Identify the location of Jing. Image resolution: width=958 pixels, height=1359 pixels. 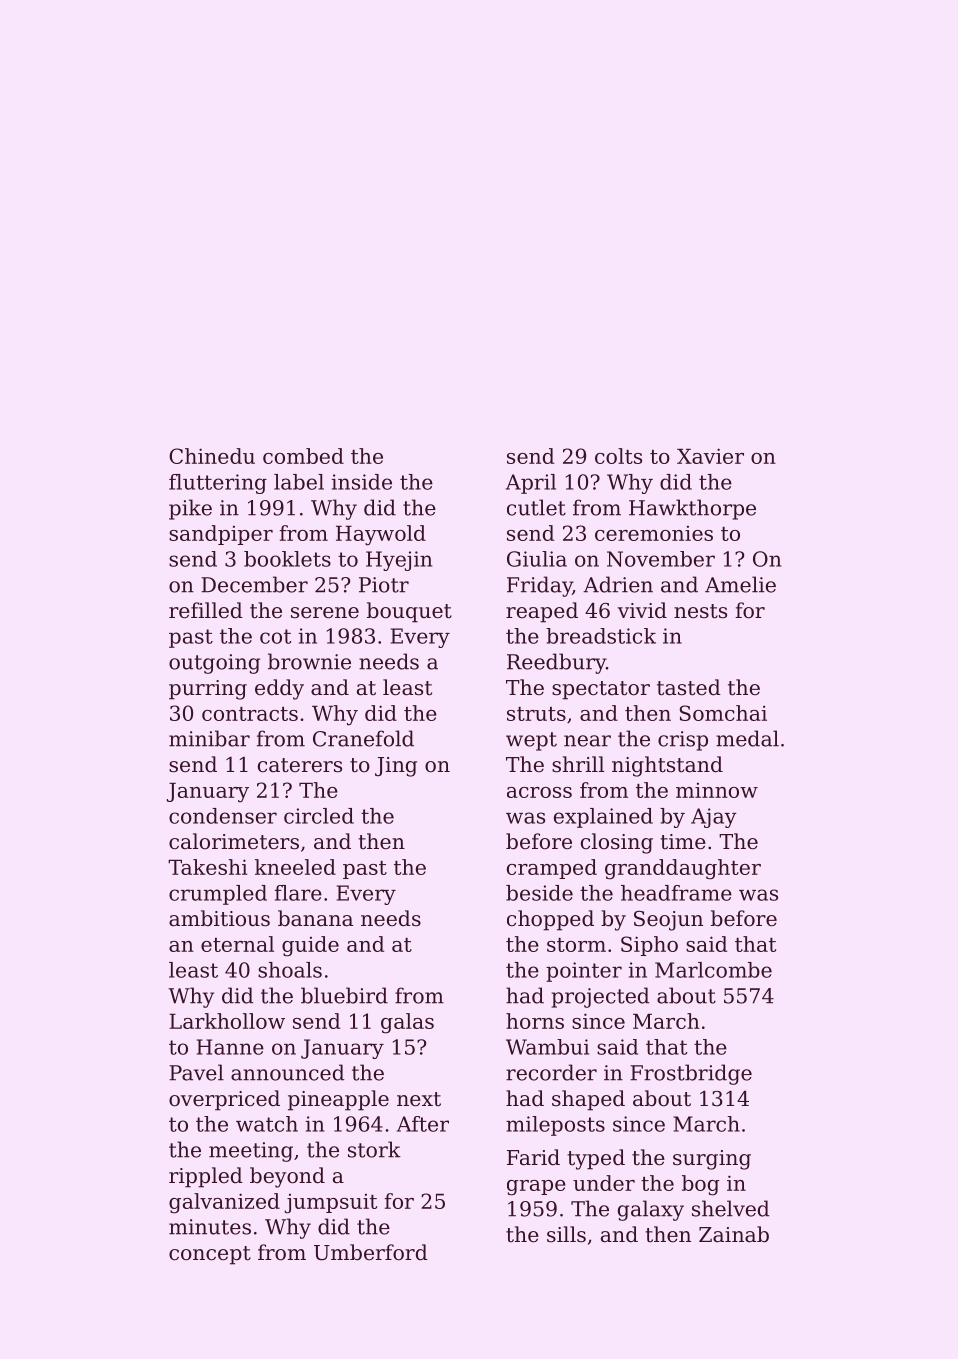
(396, 767).
